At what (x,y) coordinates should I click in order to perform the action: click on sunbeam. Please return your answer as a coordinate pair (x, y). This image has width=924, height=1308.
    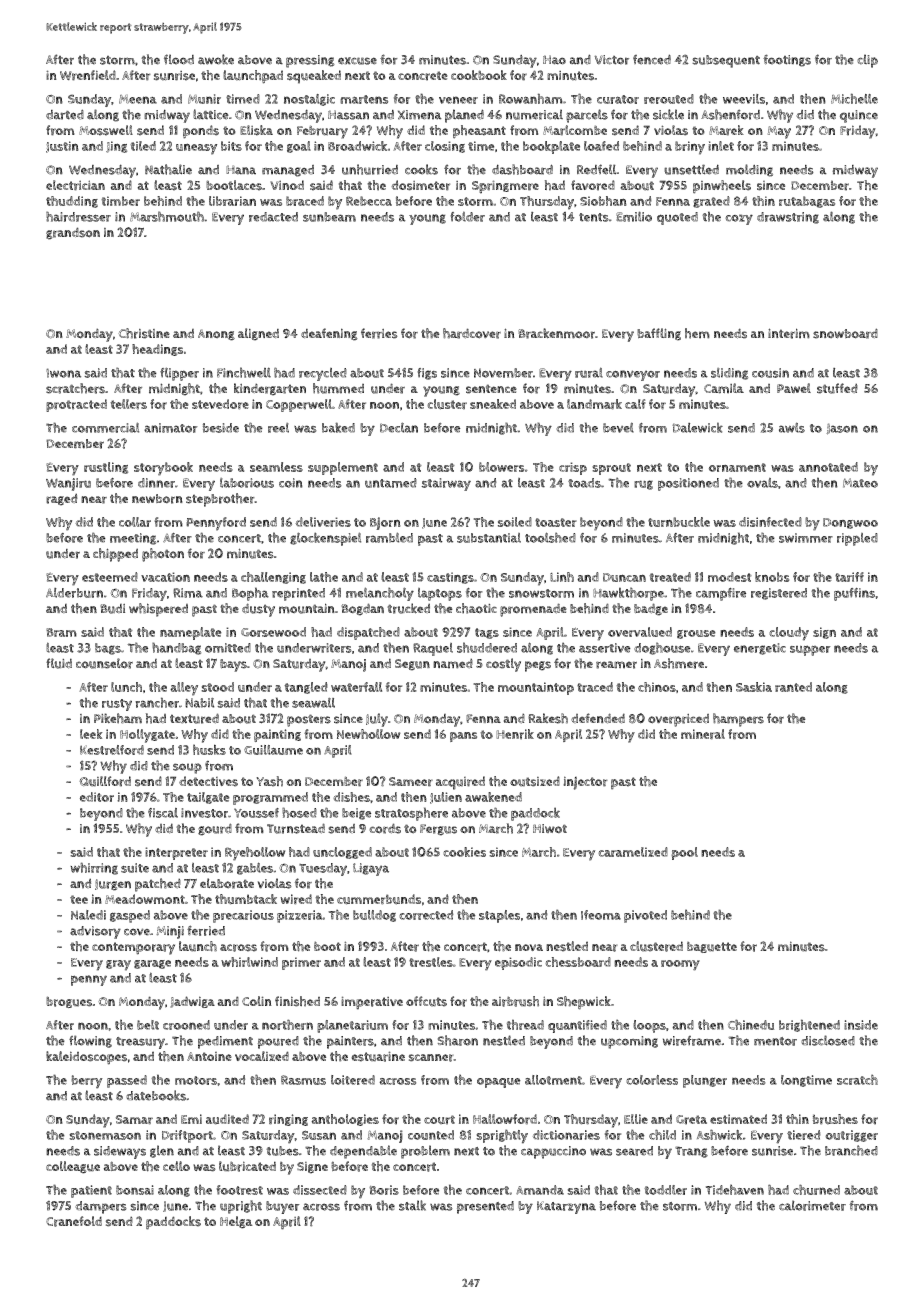
    Looking at the image, I should click on (329, 217).
